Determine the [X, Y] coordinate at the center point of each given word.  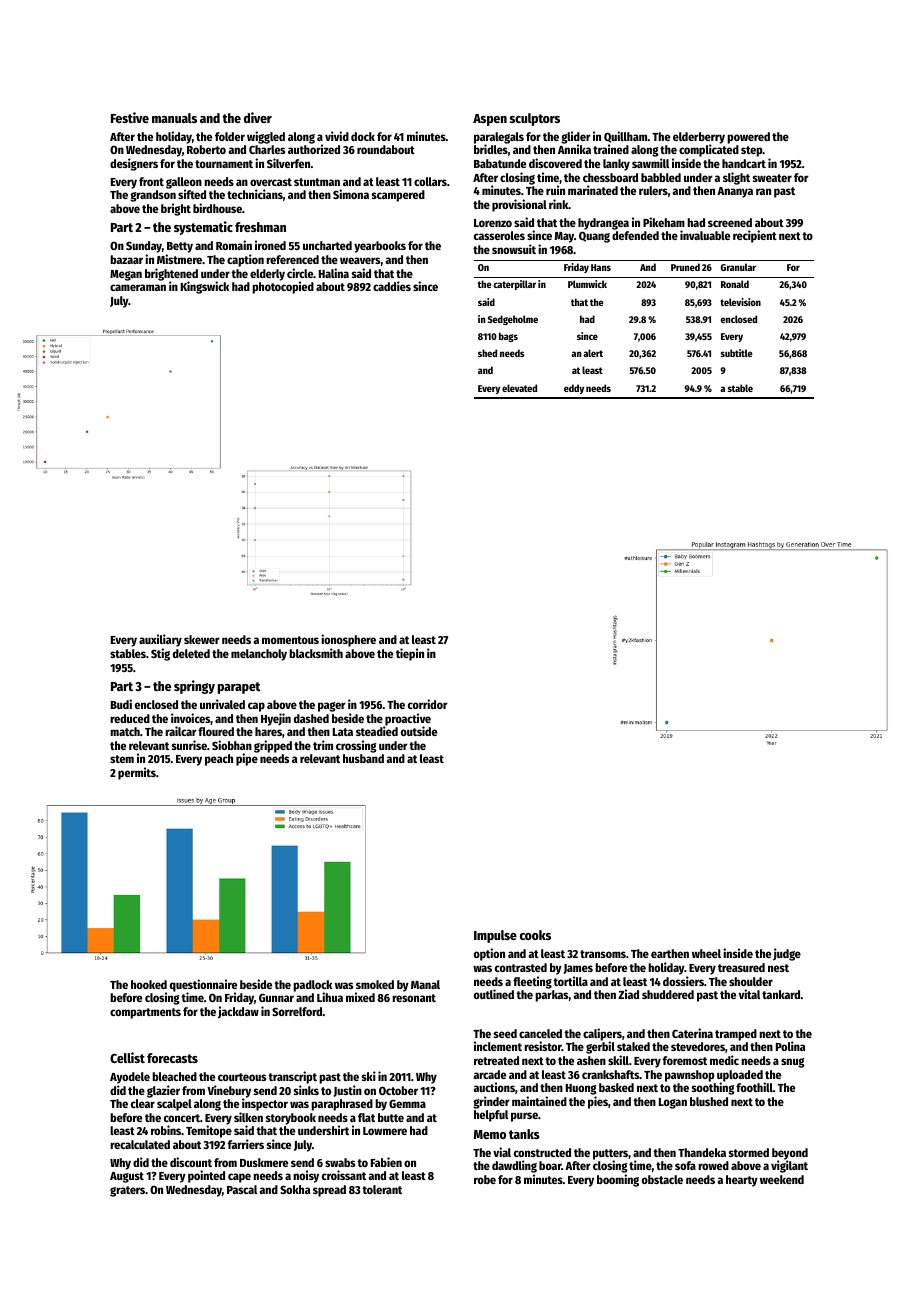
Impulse [495, 936]
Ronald [735, 284]
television [740, 302]
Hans [601, 267]
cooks [535, 935]
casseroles [499, 235]
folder [230, 136]
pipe [247, 760]
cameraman [138, 287]
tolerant [382, 1189]
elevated [519, 388]
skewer [202, 639]
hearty [742, 1181]
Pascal [242, 1189]
